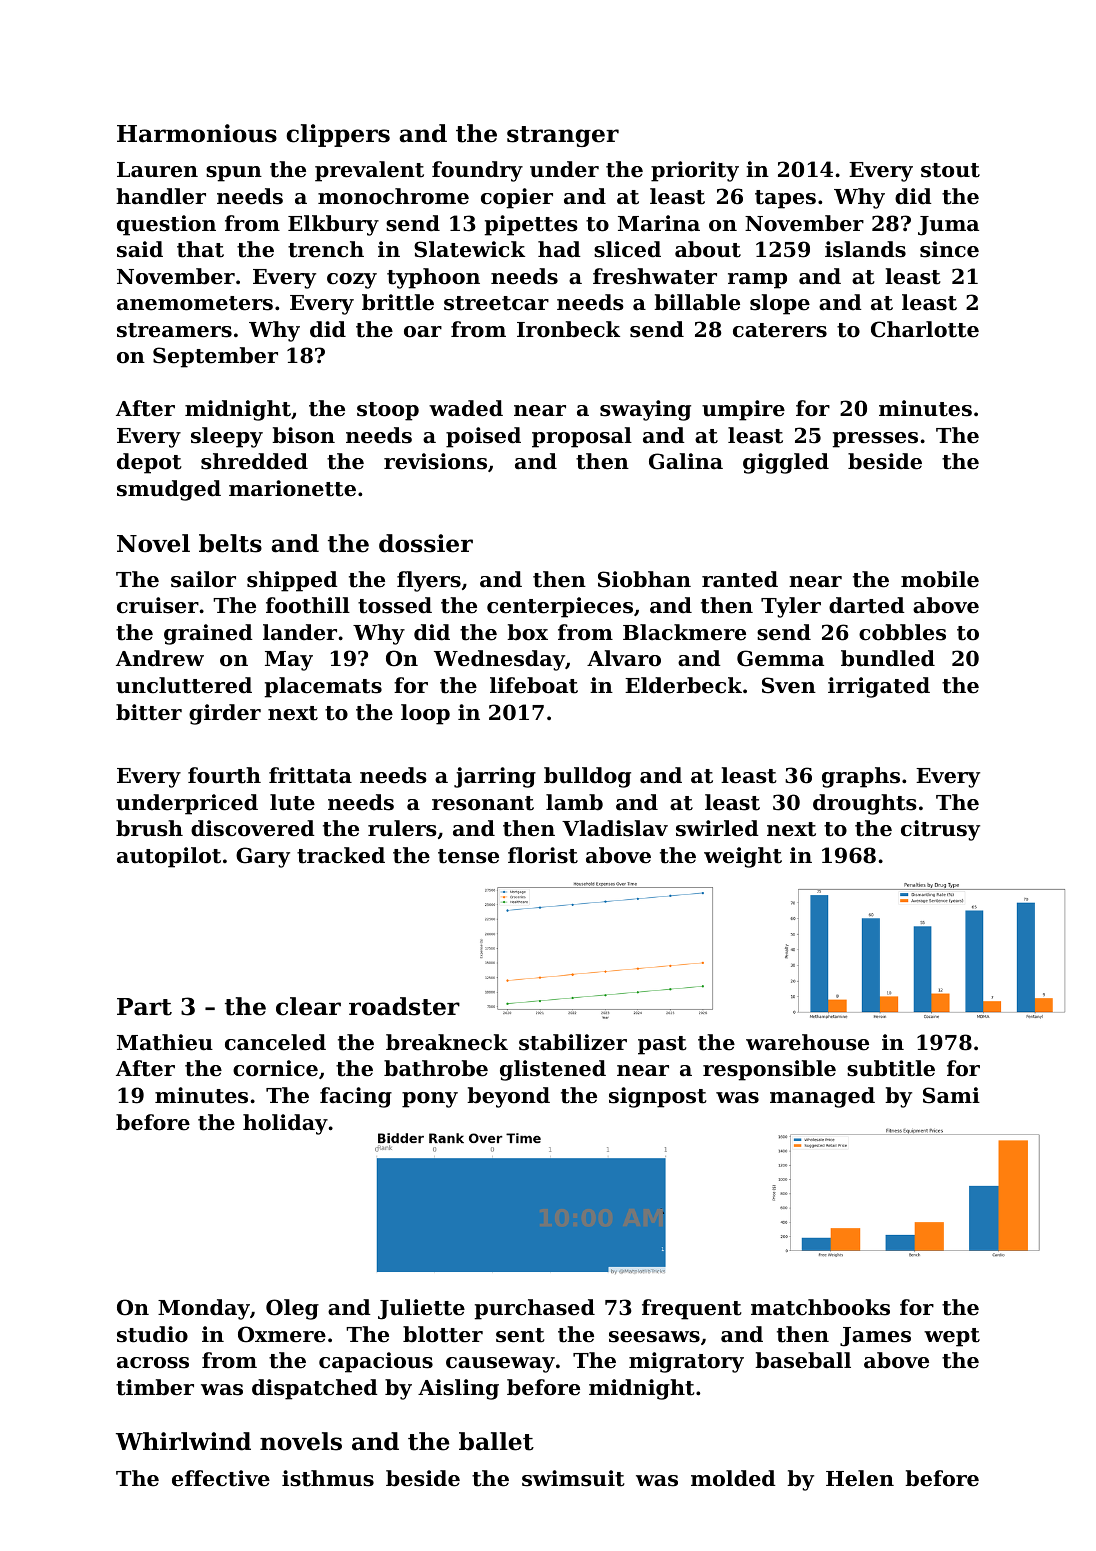 This document has width=1096, height=1551. Describe the element at coordinates (624, 658) in the document. I see `Alvaro` at that location.
